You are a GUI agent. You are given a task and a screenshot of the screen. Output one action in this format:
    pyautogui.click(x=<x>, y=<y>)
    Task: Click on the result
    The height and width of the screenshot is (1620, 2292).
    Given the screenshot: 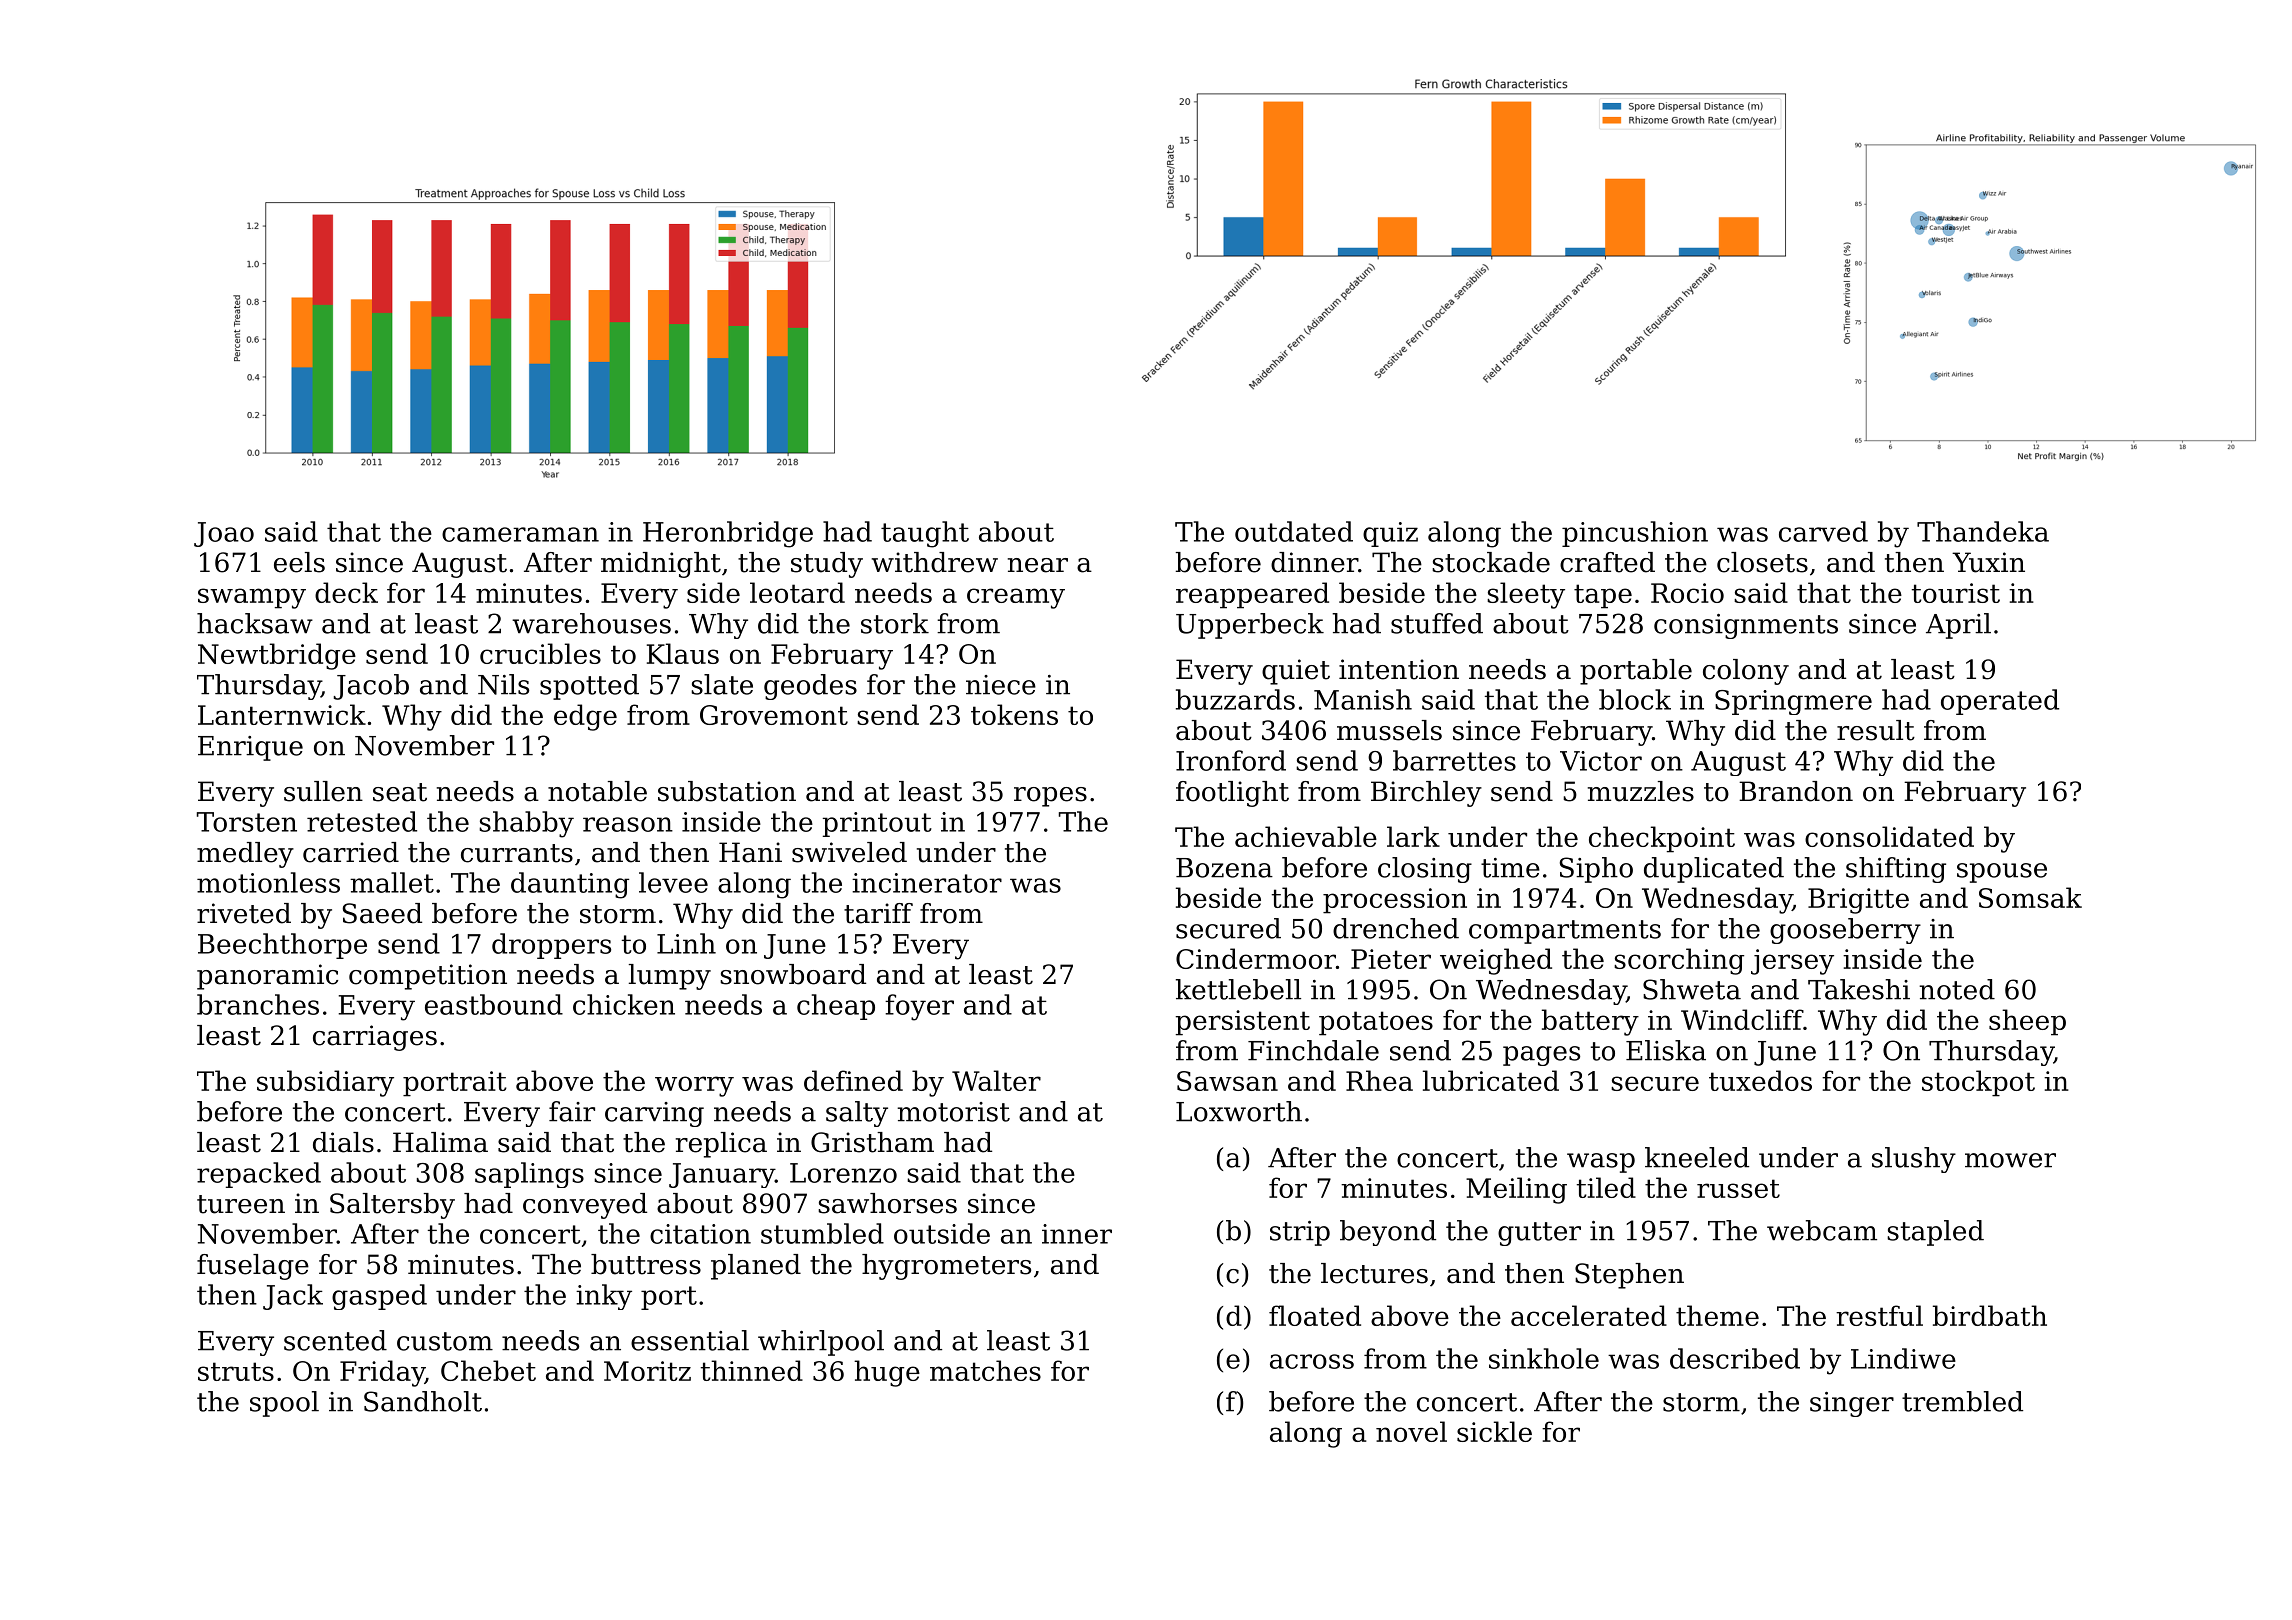 What is the action you would take?
    pyautogui.click(x=1876, y=730)
